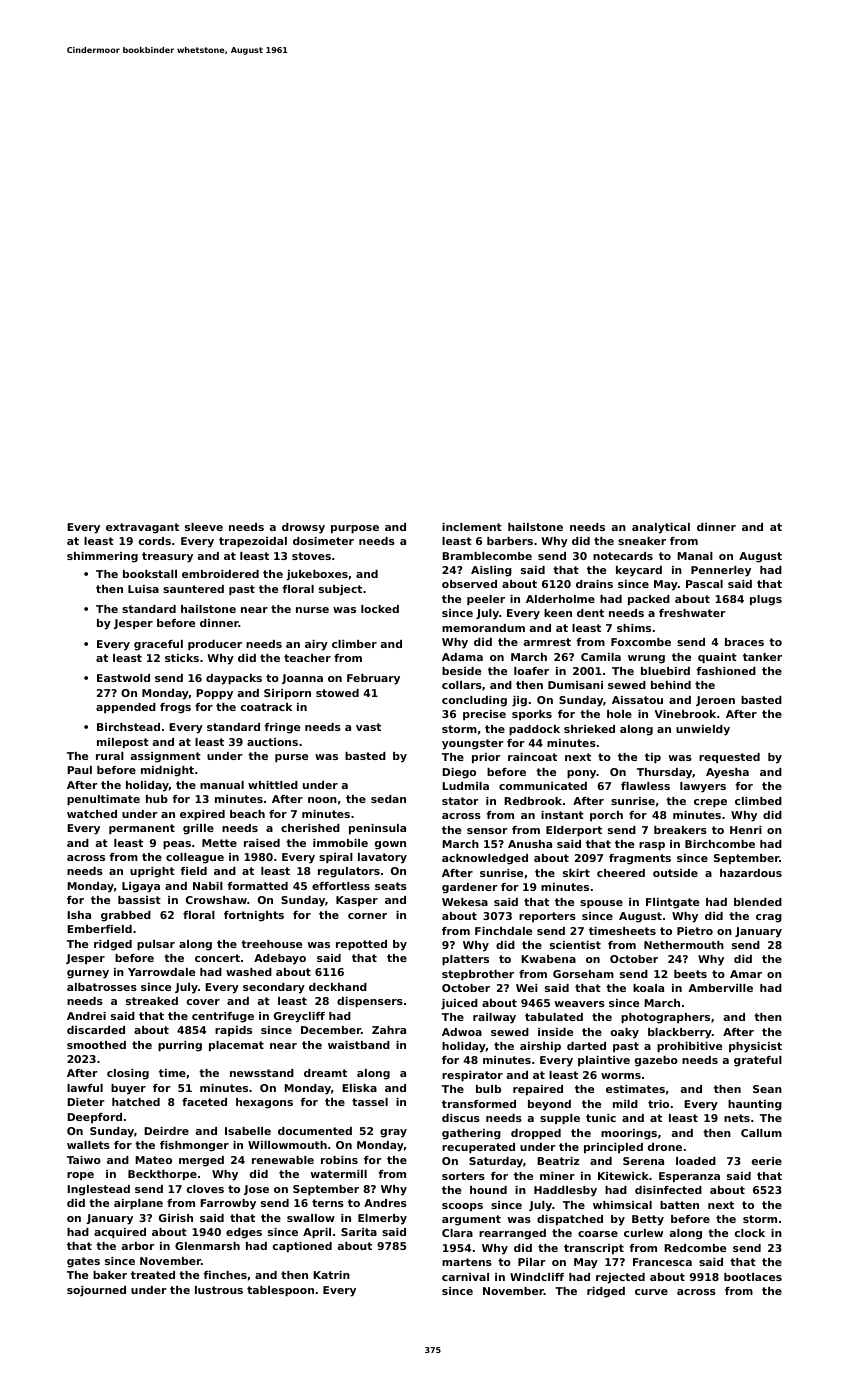  I want to click on Luisa, so click(143, 589).
